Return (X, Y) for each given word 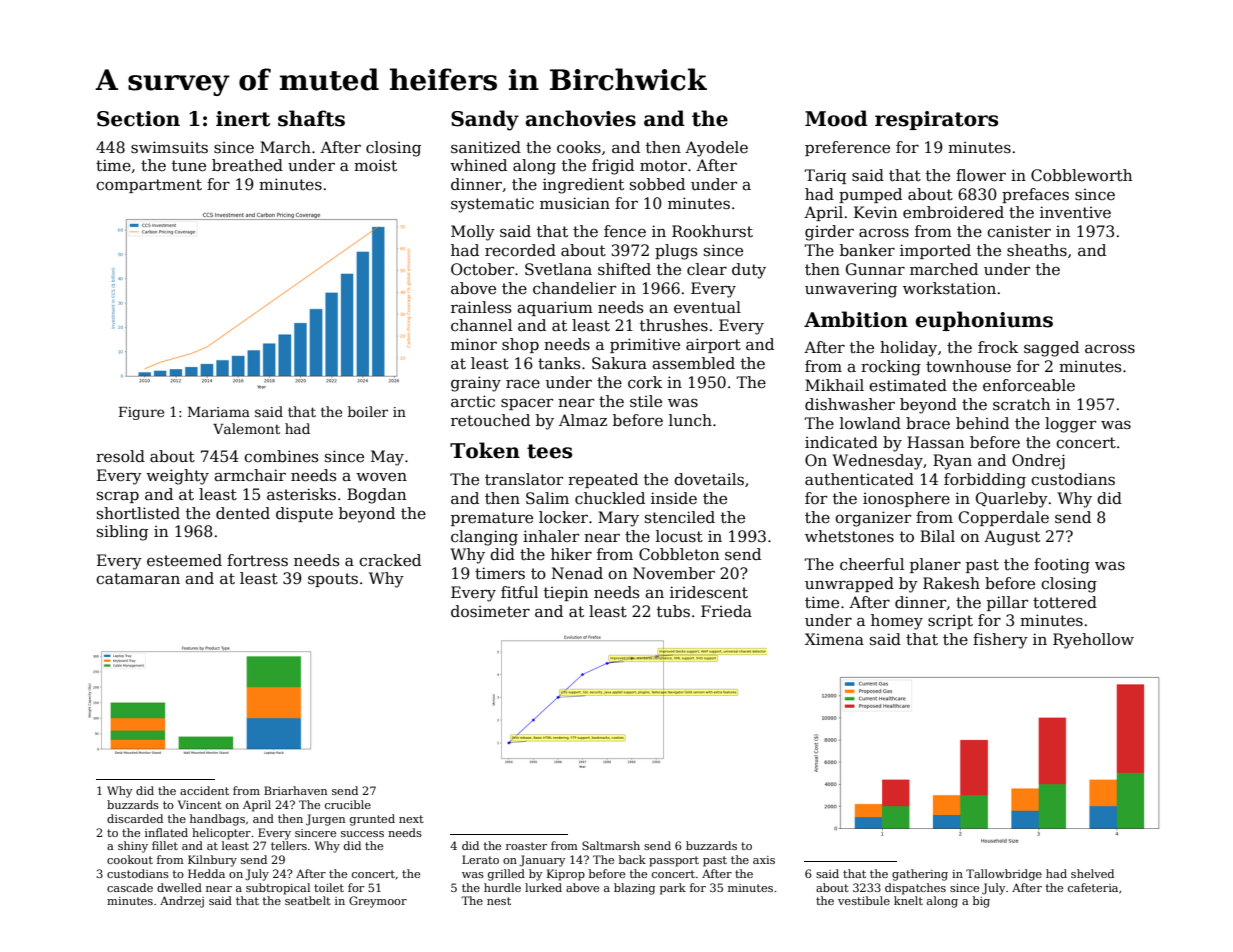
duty (749, 271)
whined (478, 165)
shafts (311, 118)
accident (204, 790)
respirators (936, 120)
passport (674, 861)
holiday (908, 349)
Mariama (219, 412)
